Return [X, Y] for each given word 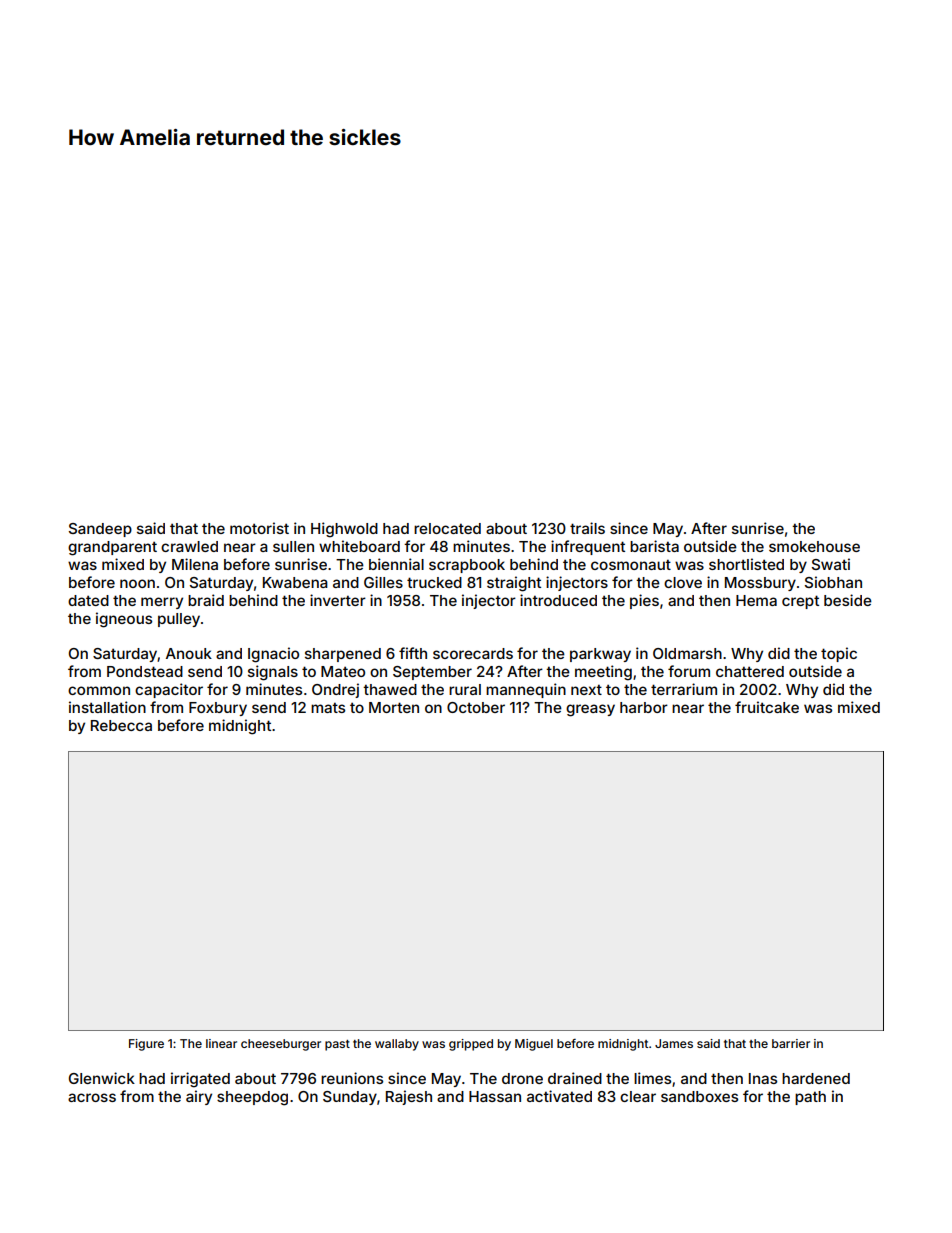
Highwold [344, 530]
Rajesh [409, 1097]
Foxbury [218, 709]
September [432, 673]
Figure [146, 1045]
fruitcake [767, 707]
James [674, 1043]
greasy [590, 710]
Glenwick [102, 1078]
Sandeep [100, 530]
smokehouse [814, 546]
